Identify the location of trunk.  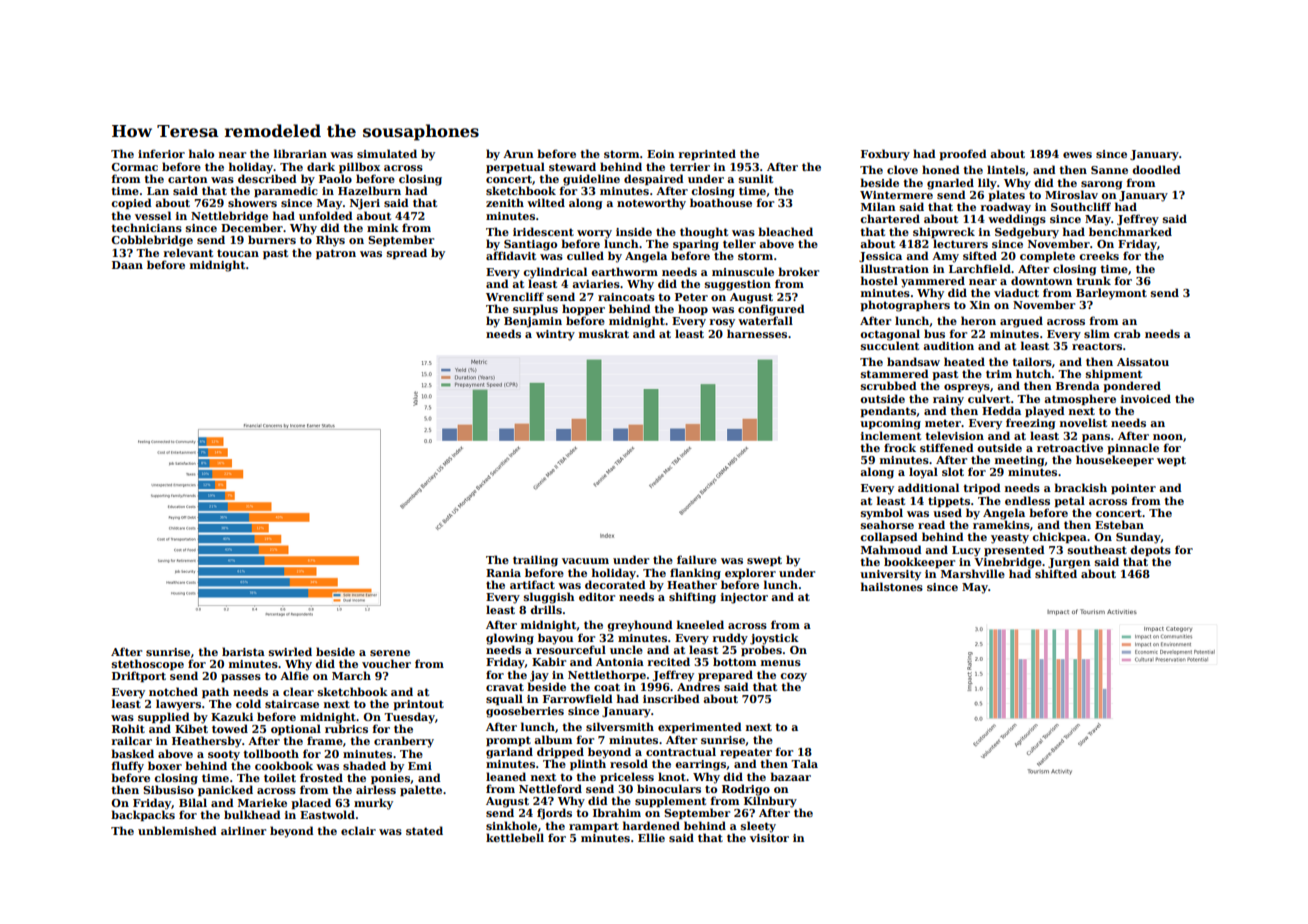
(1093, 280).
